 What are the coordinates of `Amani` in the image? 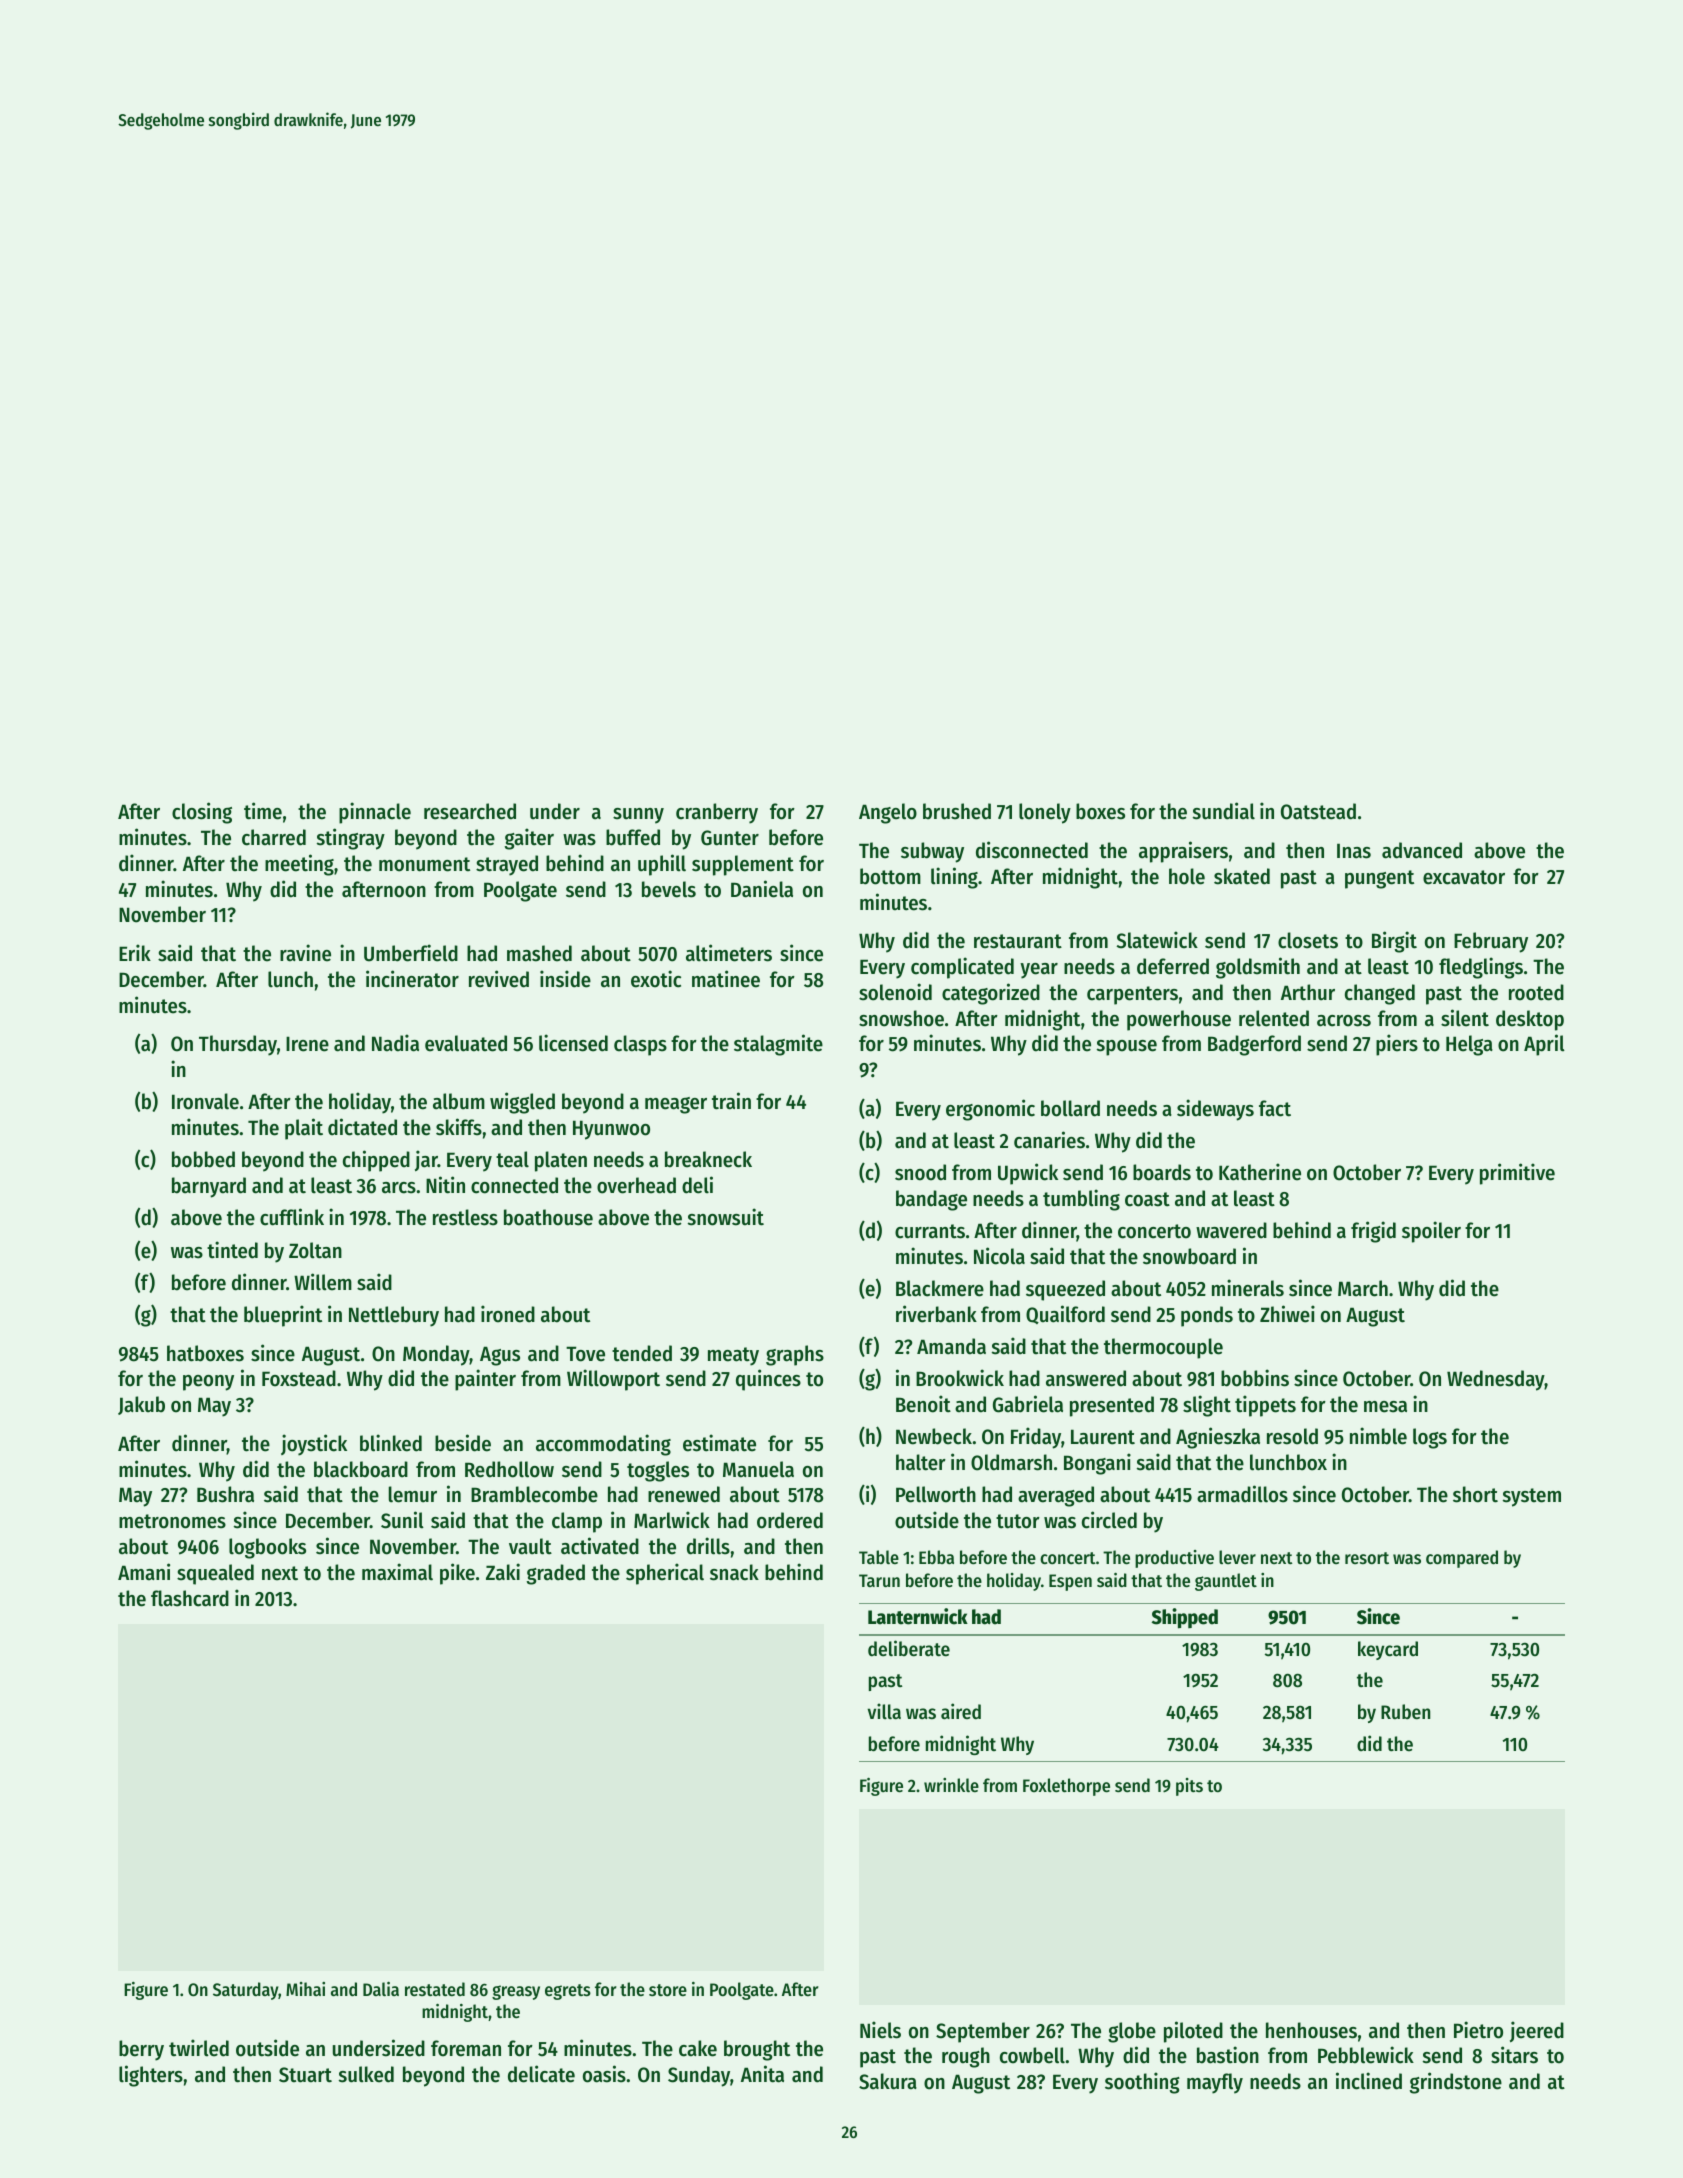 It's located at (144, 1572).
